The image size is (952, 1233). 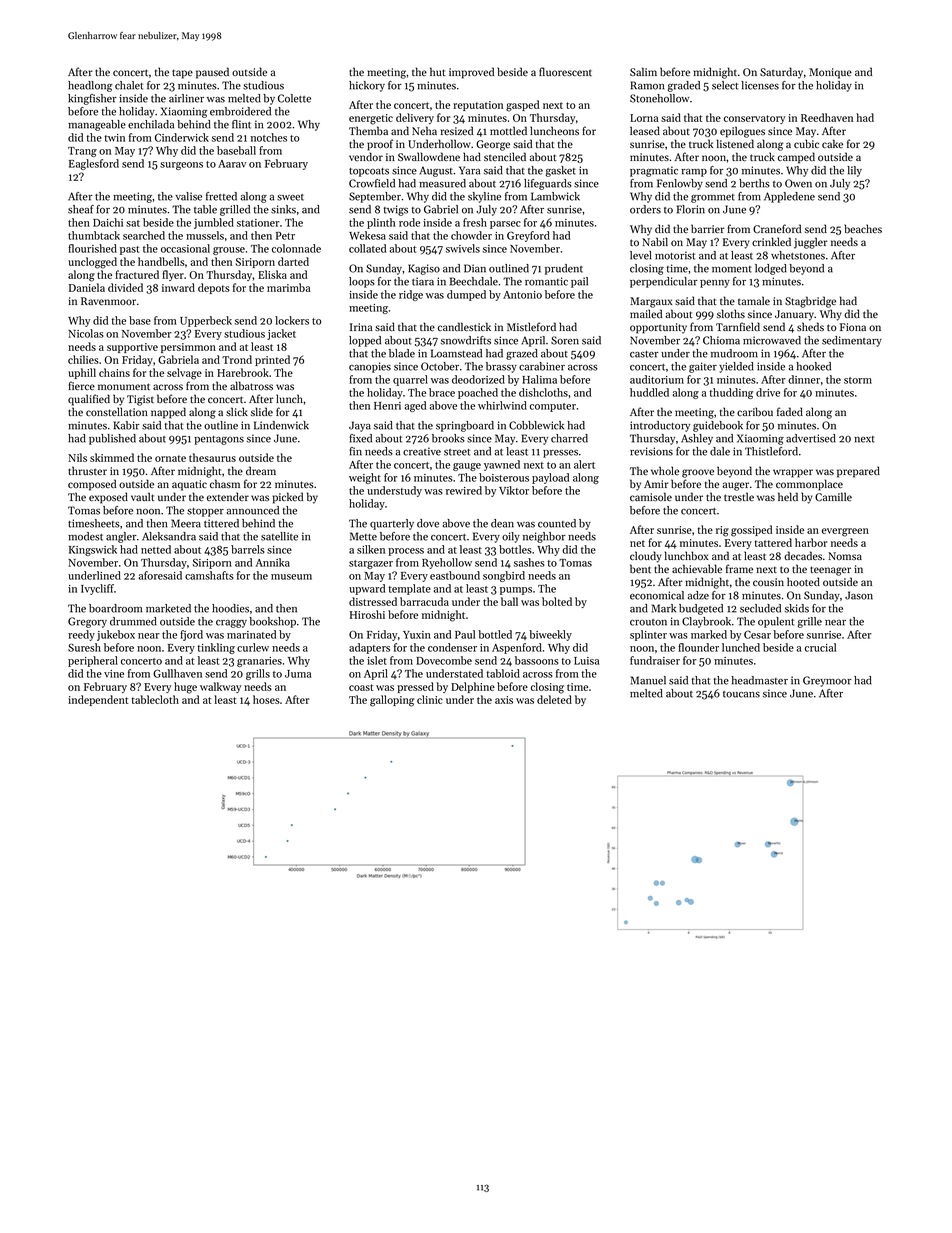 I want to click on fundraiser, so click(x=655, y=660).
